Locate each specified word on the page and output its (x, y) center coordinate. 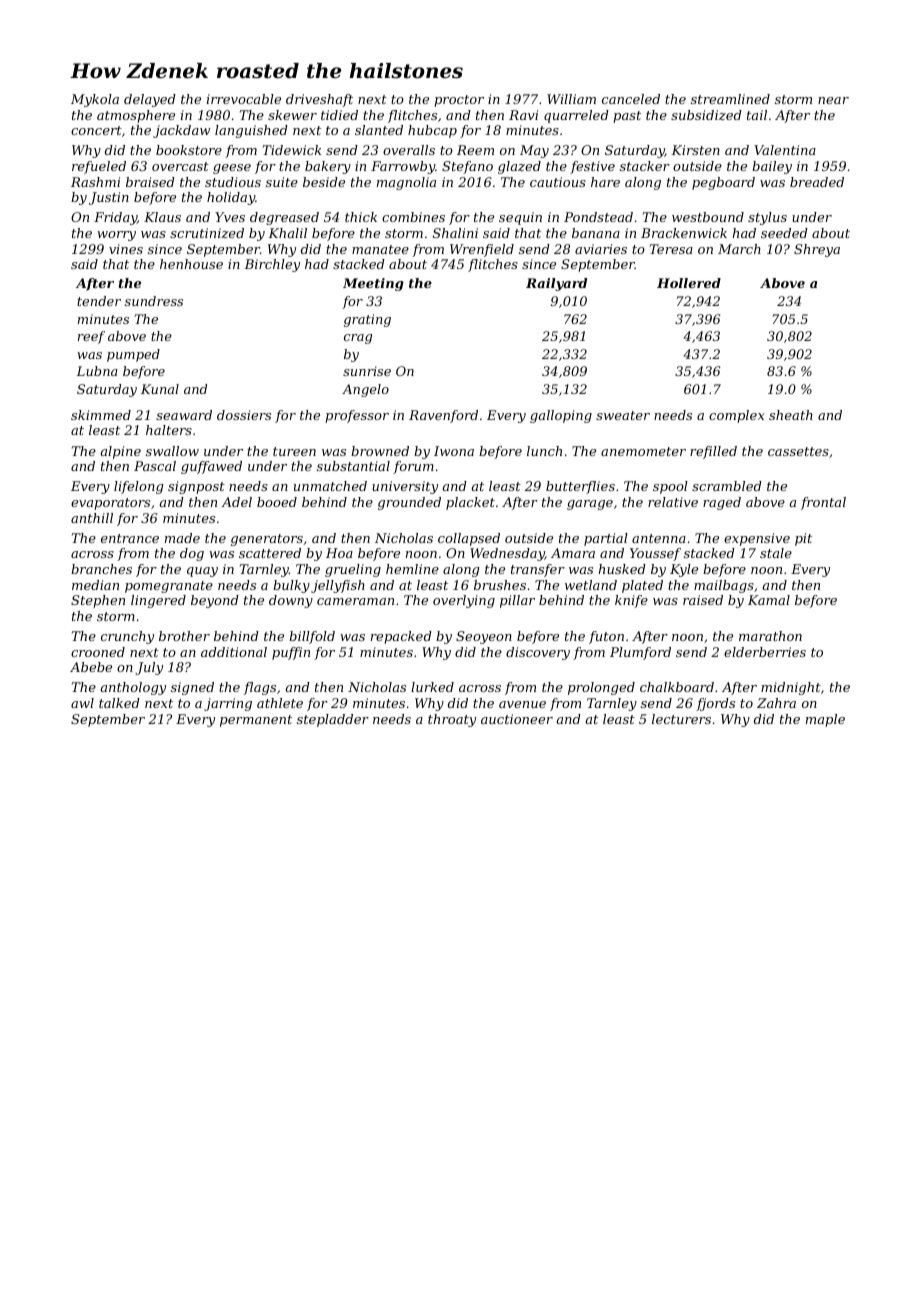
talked (119, 703)
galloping (561, 416)
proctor (459, 101)
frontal (823, 503)
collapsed (469, 539)
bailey (772, 167)
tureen (294, 451)
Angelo (365, 390)
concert (96, 130)
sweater (623, 415)
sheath (791, 415)
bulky (291, 586)
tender (99, 301)
